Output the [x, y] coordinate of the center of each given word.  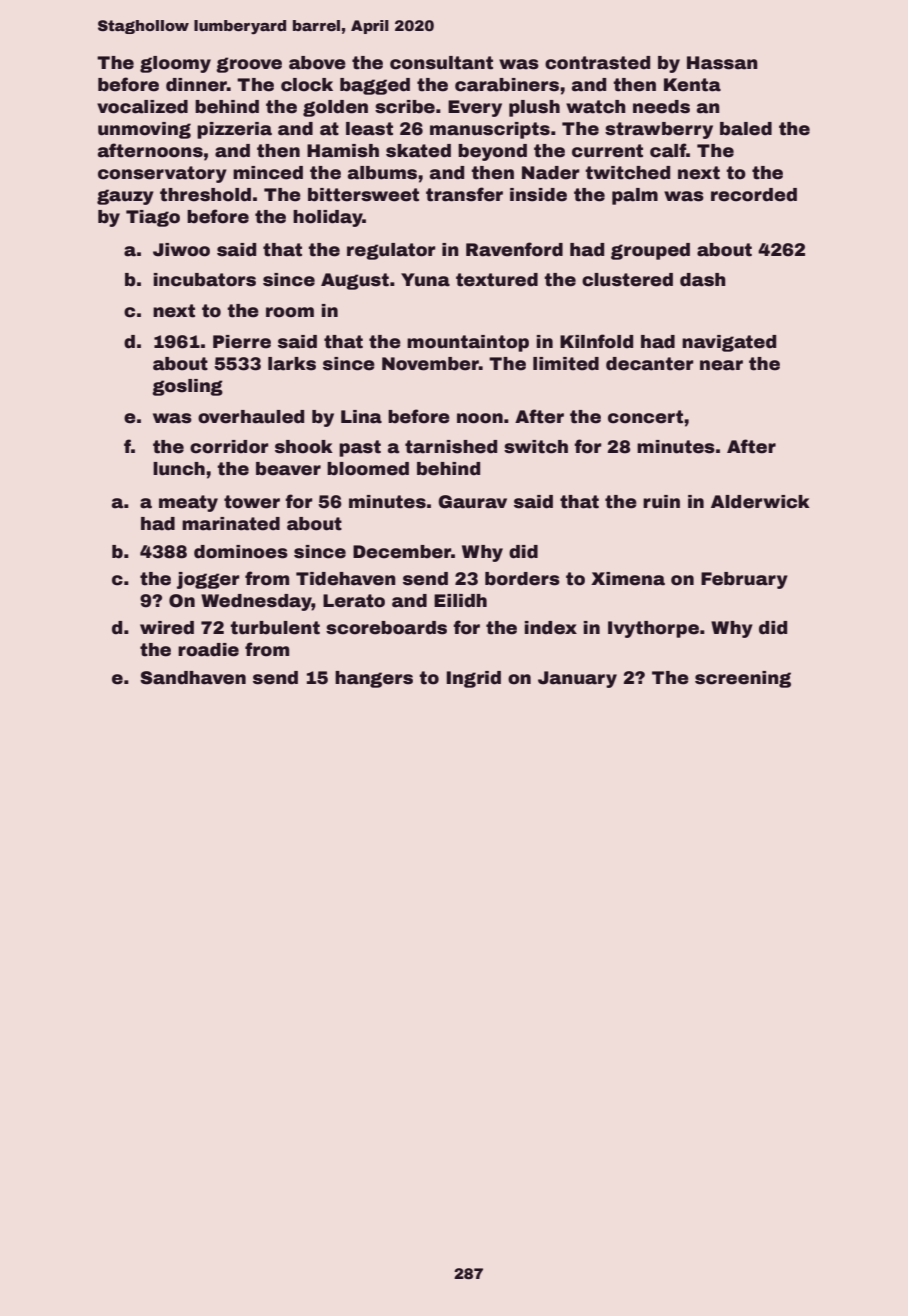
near [721, 365]
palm [635, 196]
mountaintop [468, 343]
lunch [179, 469]
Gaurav [472, 502]
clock [307, 85]
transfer [464, 194]
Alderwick [760, 502]
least [369, 129]
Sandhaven [193, 678]
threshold [205, 195]
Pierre [242, 342]
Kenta [692, 85]
